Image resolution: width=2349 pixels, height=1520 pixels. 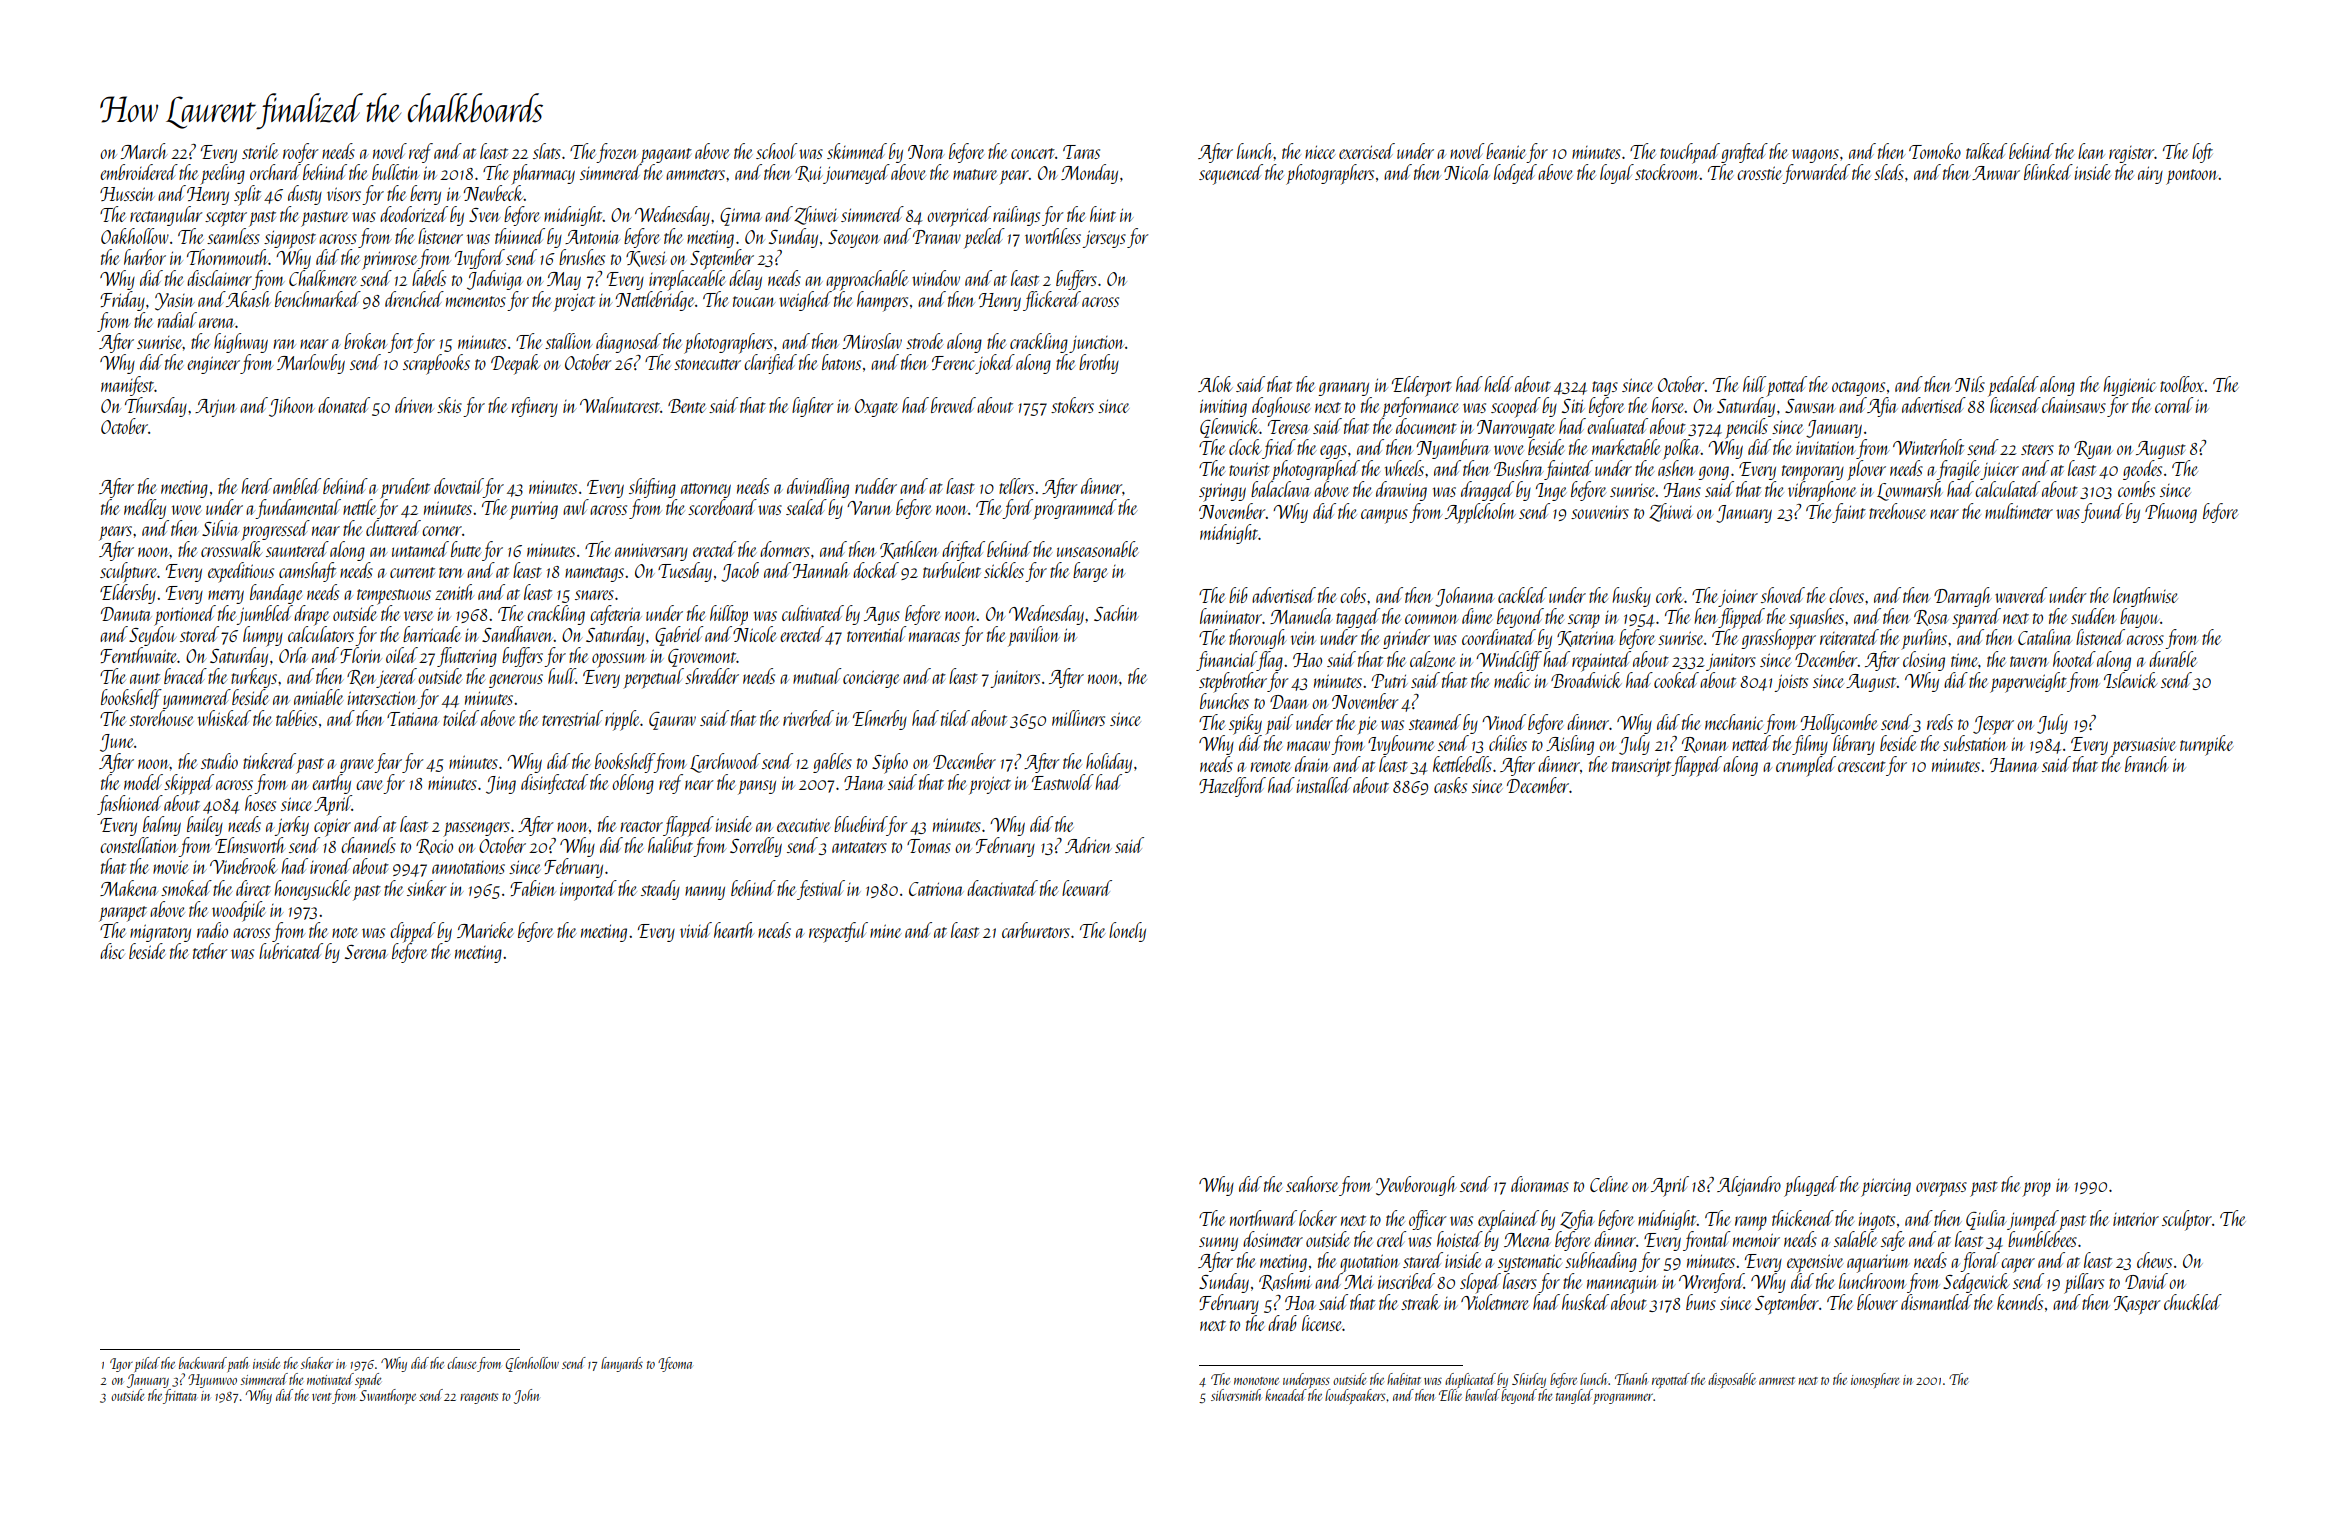 I want to click on railings, so click(x=1016, y=216).
